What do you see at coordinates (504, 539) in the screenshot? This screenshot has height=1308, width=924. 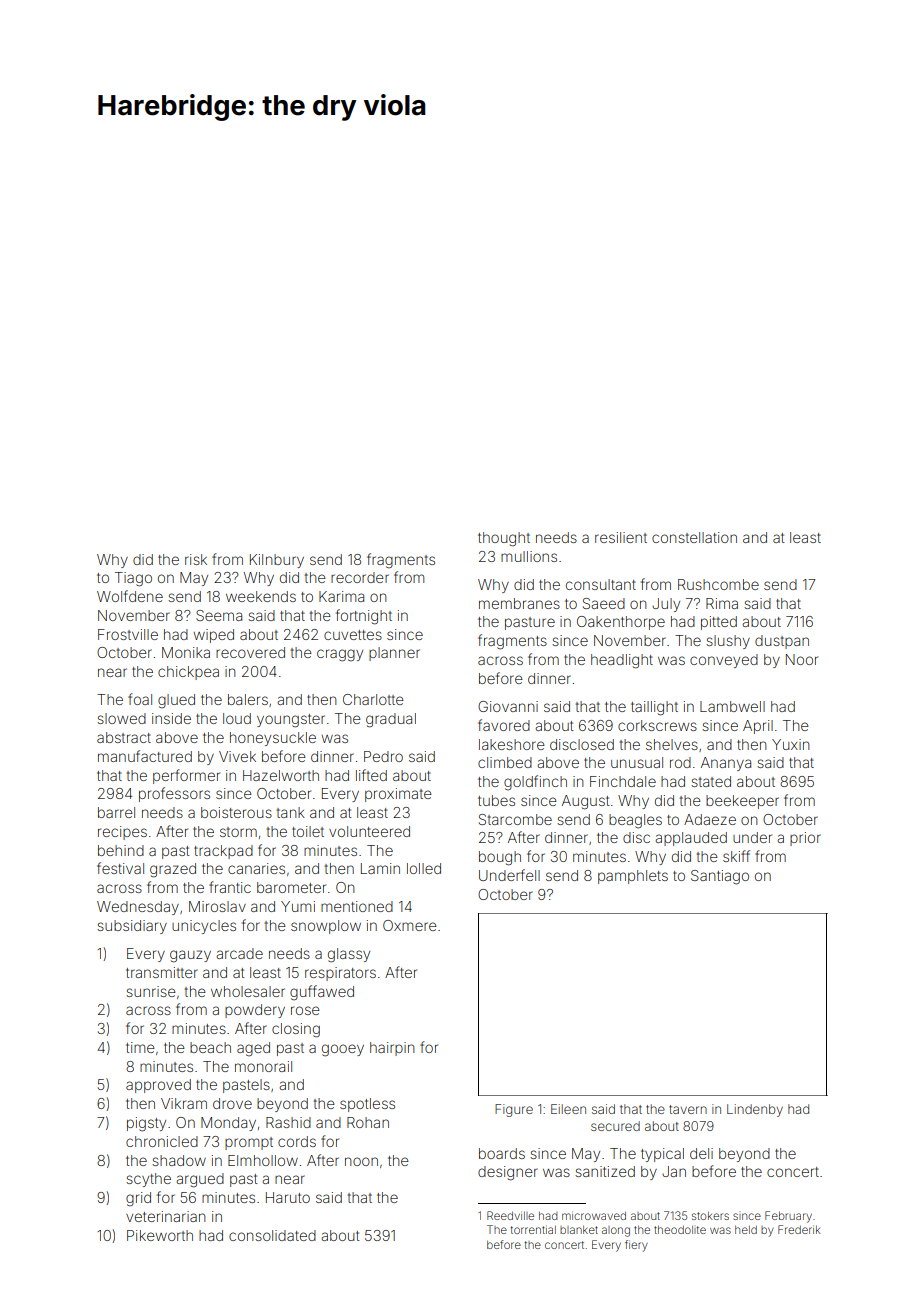 I see `thought` at bounding box center [504, 539].
